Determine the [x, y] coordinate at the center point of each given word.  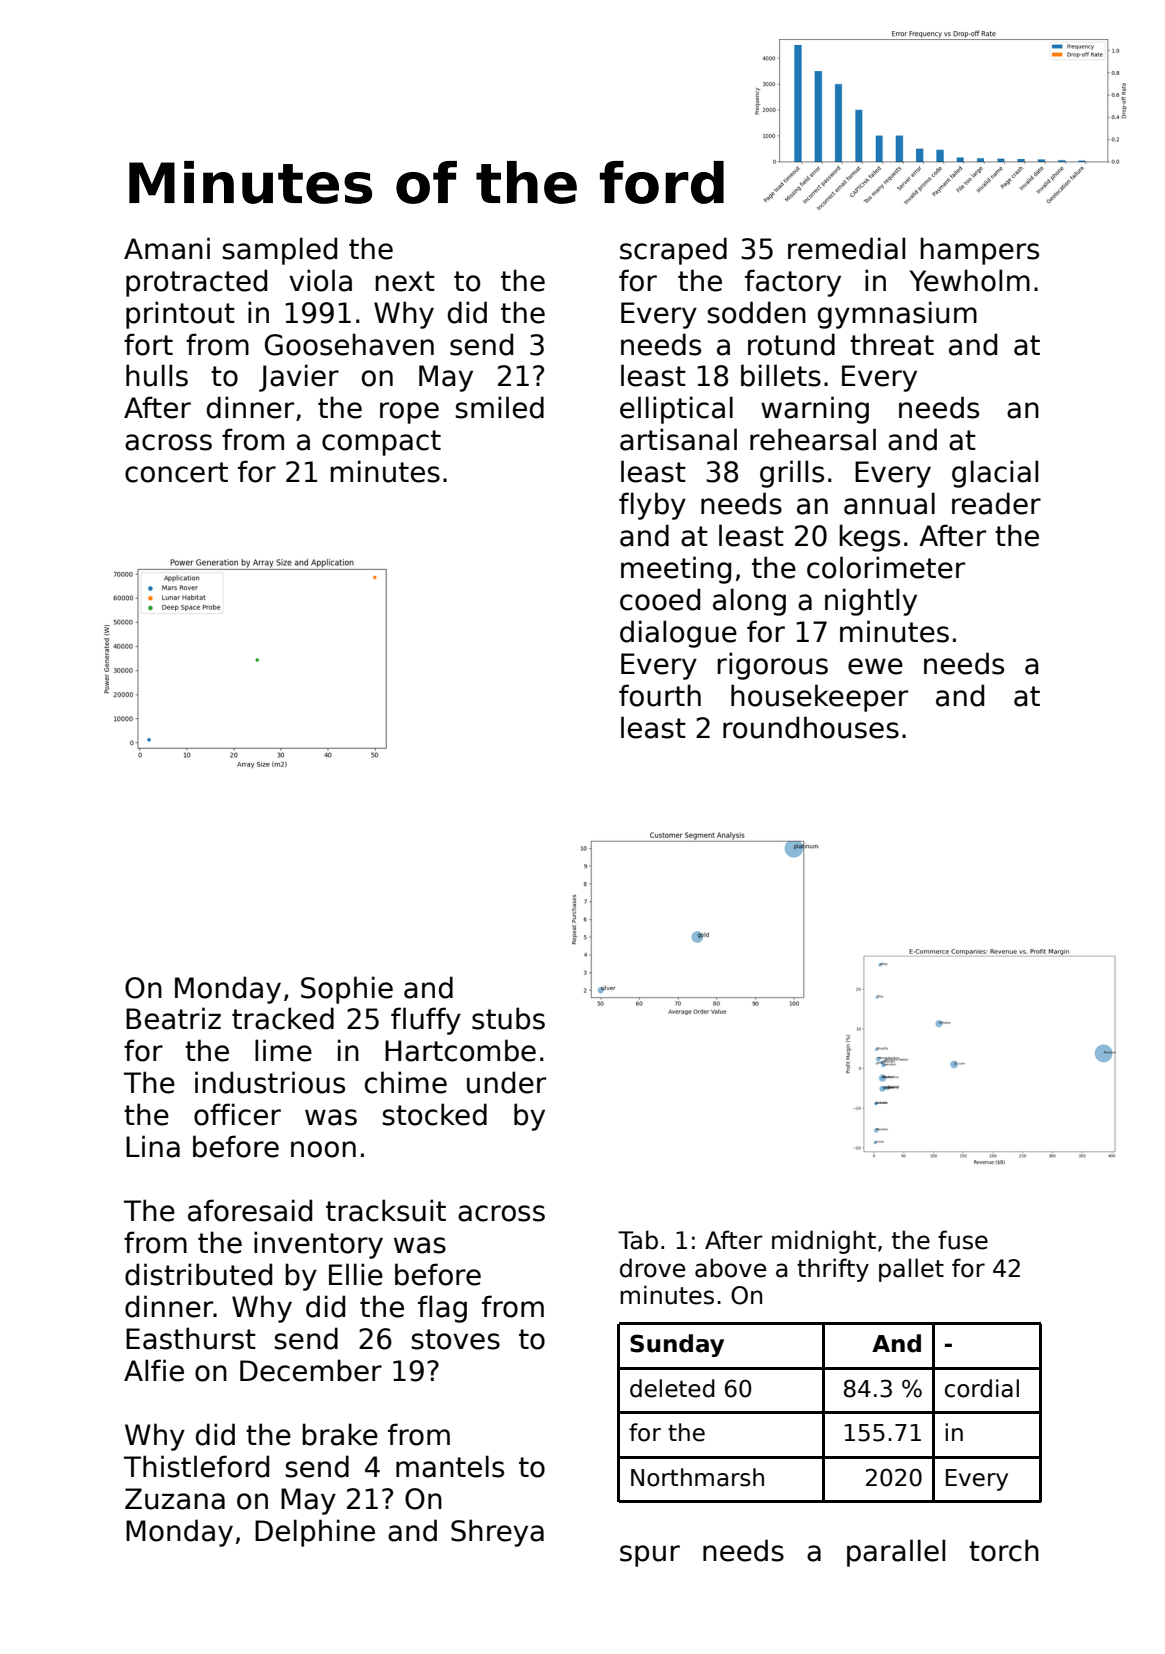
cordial [982, 1388]
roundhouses [811, 727]
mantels [450, 1466]
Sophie [347, 990]
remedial [846, 248]
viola [320, 280]
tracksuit [386, 1210]
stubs [508, 1018]
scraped [673, 251]
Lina [153, 1146]
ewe [875, 666]
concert [176, 472]
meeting [676, 570]
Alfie [154, 1370]
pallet [911, 1270]
